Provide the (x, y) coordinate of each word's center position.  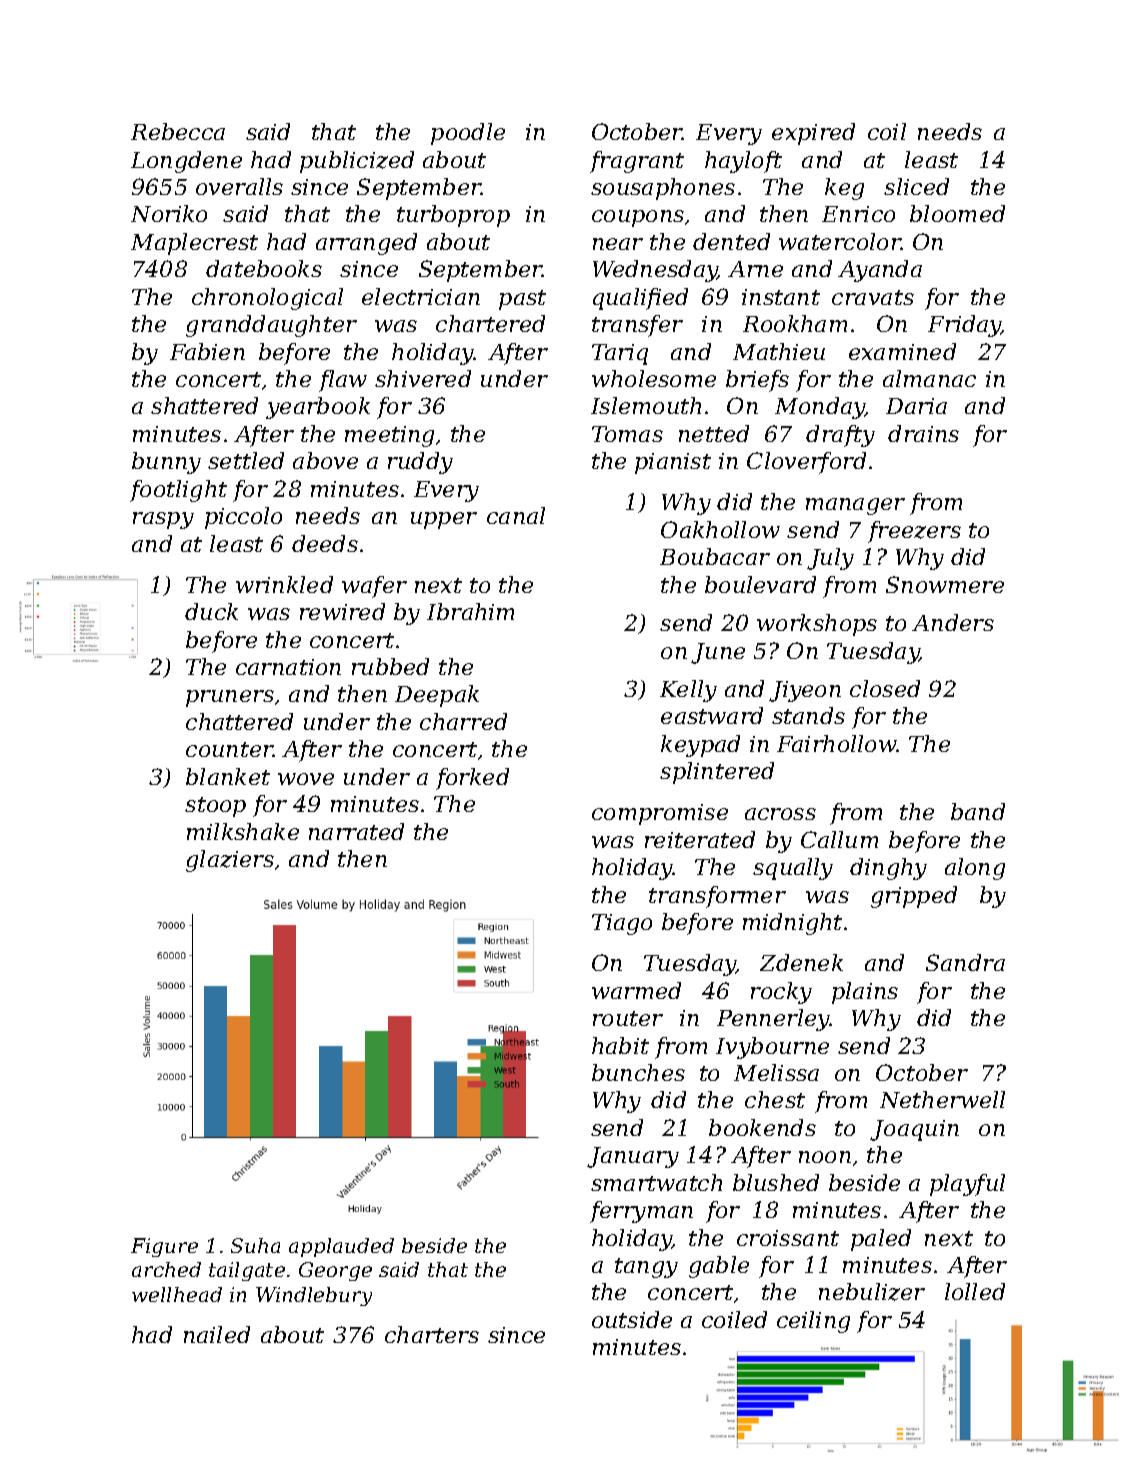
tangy (646, 1268)
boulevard (760, 584)
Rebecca (178, 131)
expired (813, 134)
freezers (914, 532)
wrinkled (284, 584)
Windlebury (314, 1296)
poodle (468, 134)
